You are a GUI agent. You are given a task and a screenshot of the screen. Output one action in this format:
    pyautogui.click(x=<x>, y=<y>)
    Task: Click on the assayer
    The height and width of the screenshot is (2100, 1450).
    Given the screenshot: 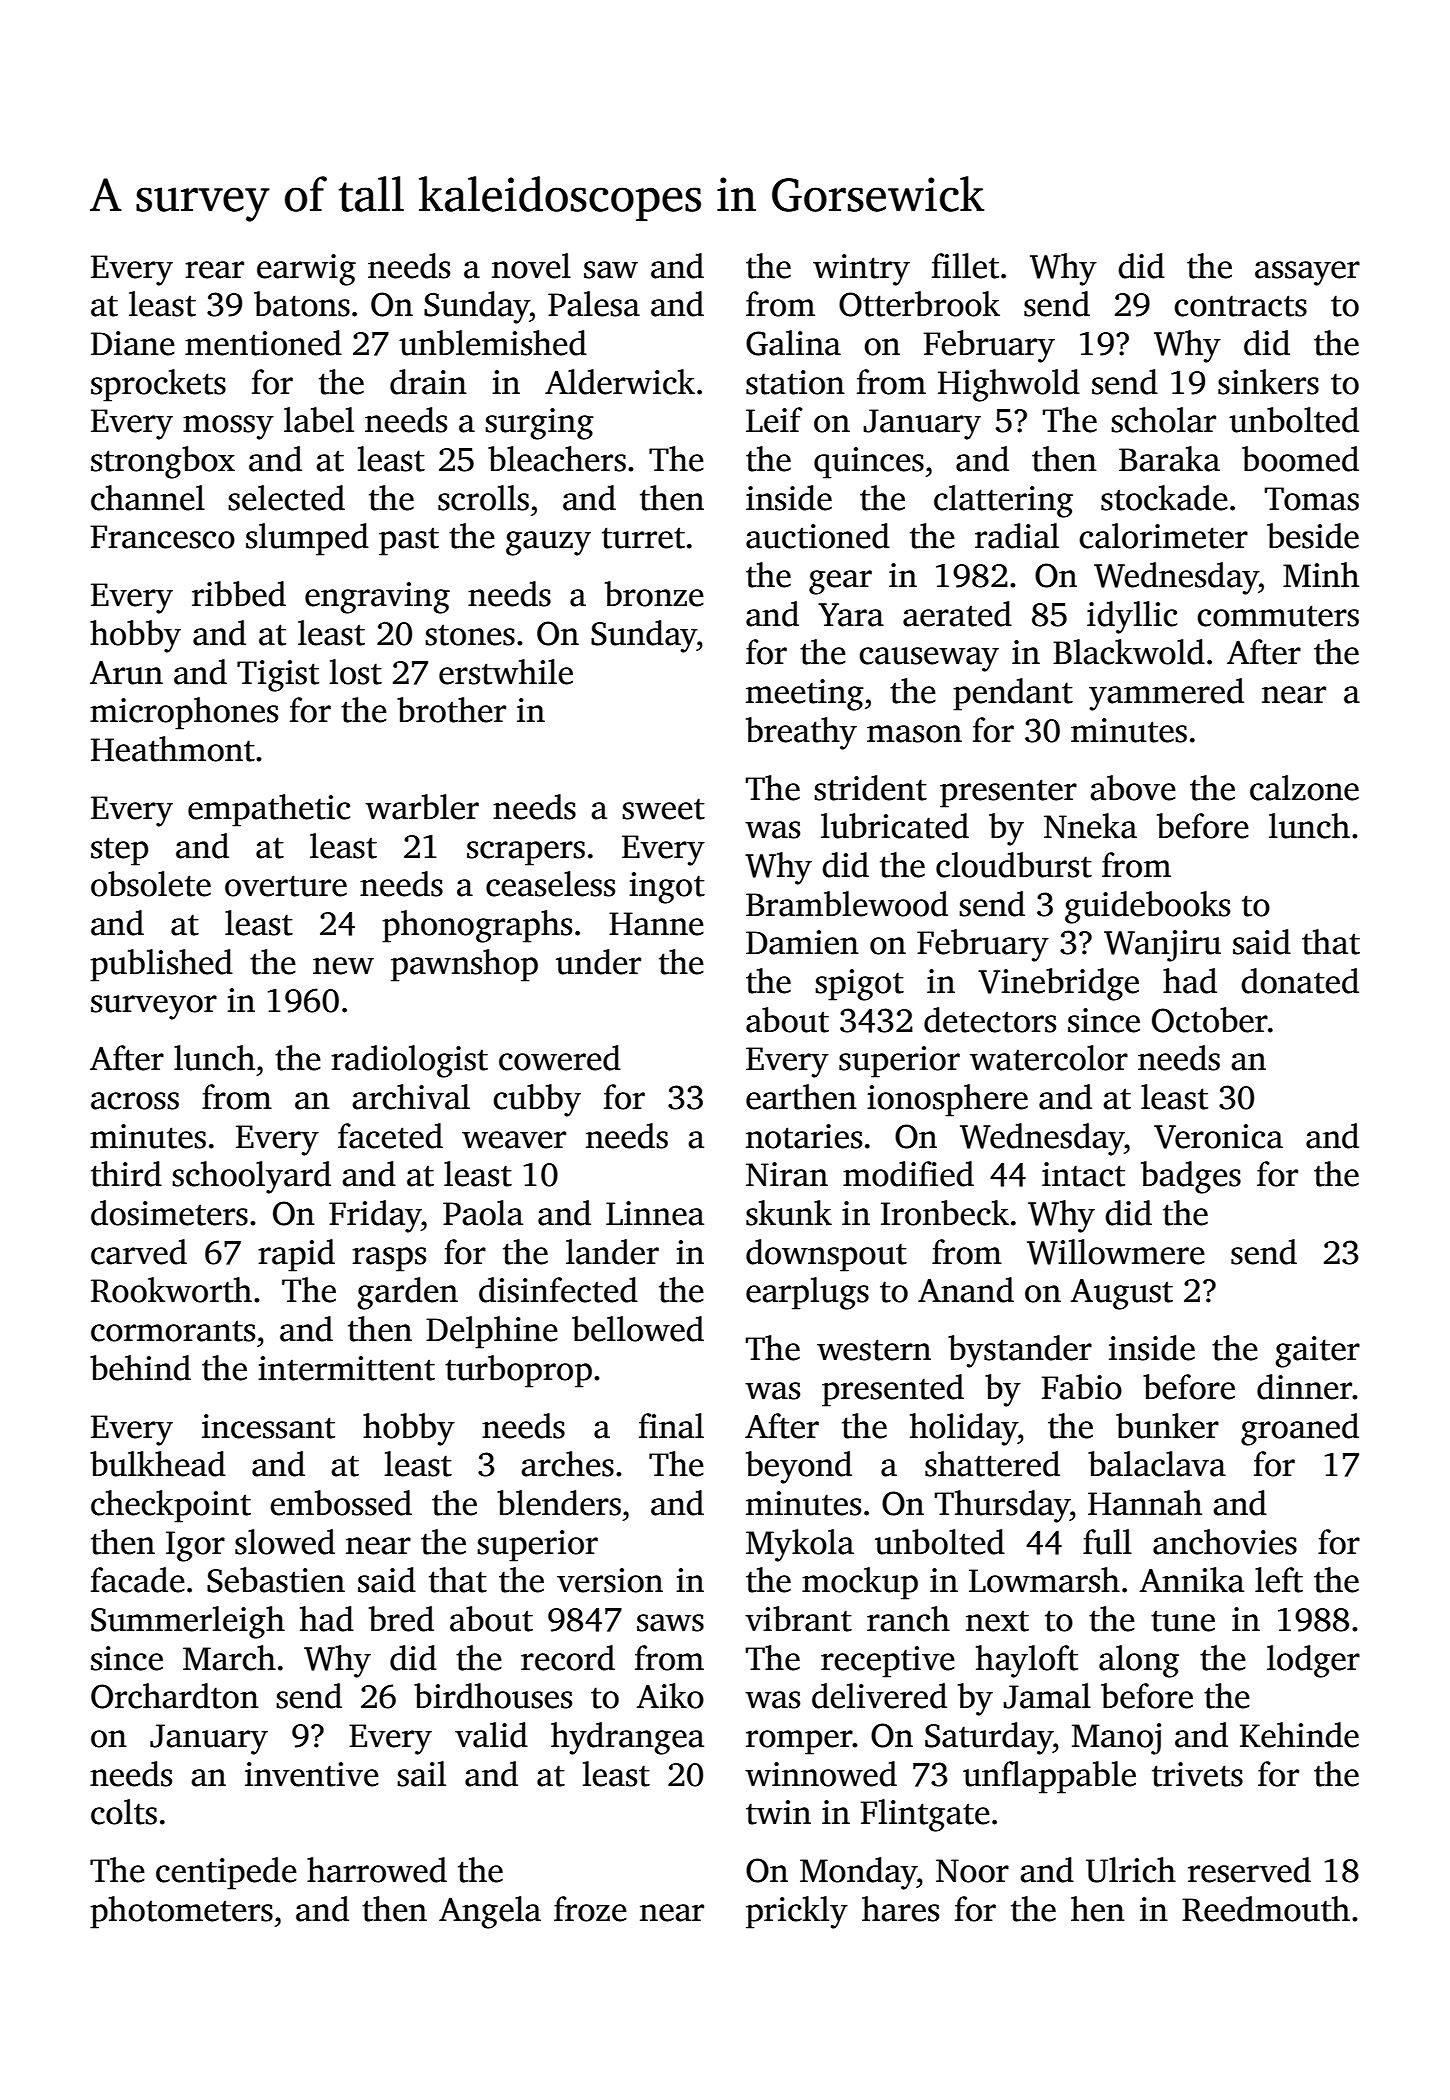 What is the action you would take?
    pyautogui.click(x=1307, y=273)
